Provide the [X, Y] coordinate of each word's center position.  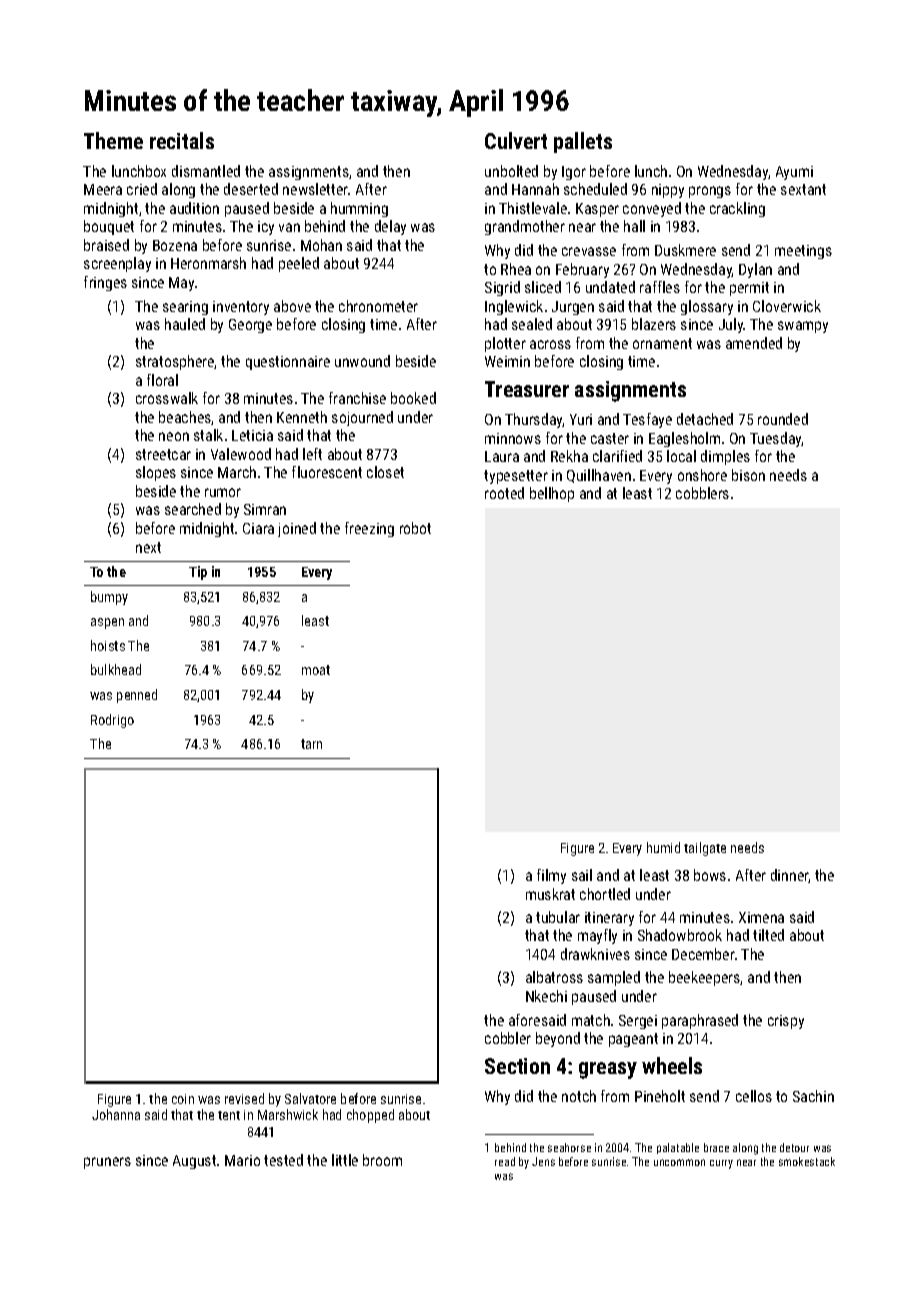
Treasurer [527, 389]
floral [162, 380]
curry [721, 1164]
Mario [242, 1160]
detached [705, 419]
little [345, 1160]
